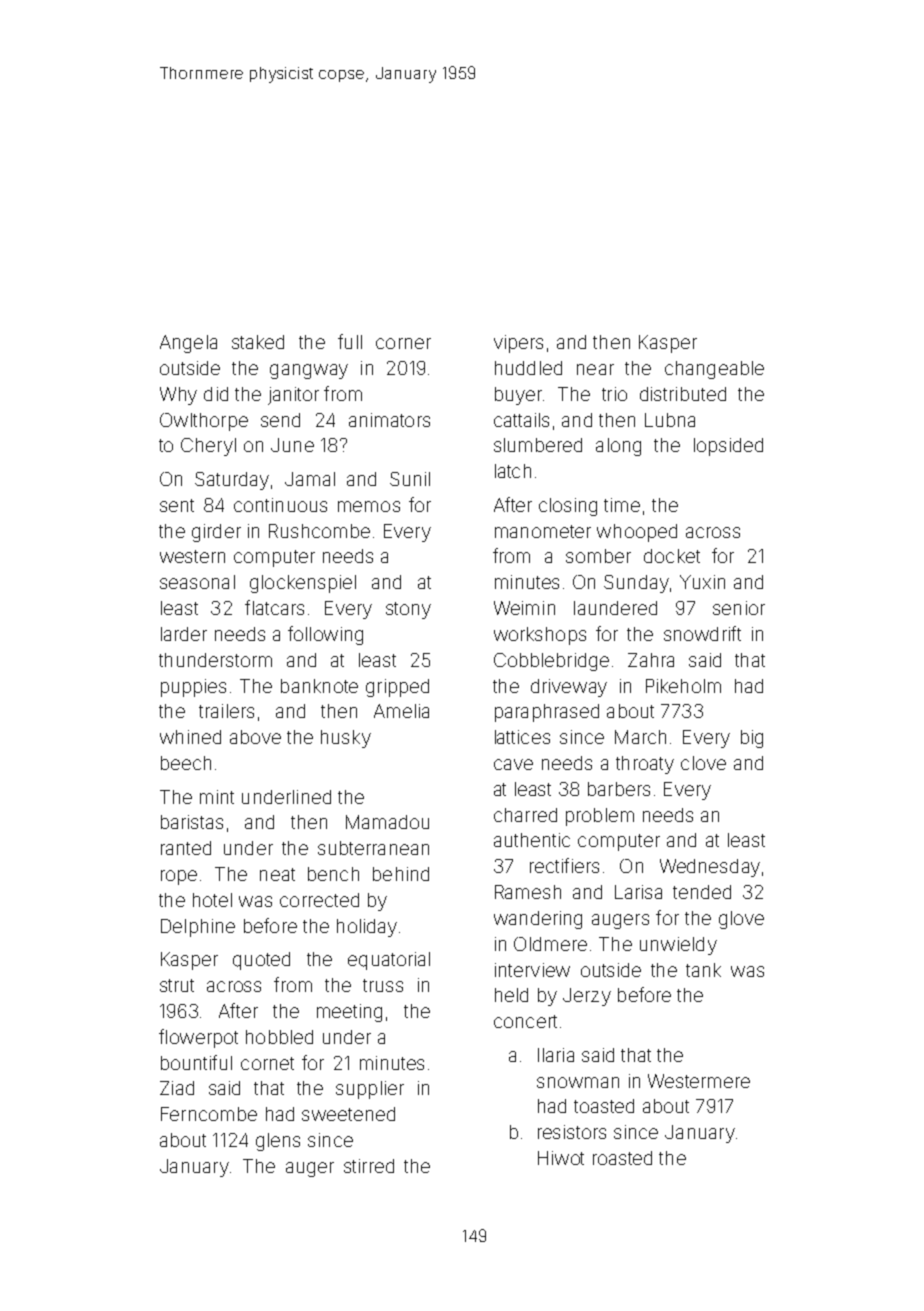 The height and width of the screenshot is (1311, 924). What do you see at coordinates (638, 892) in the screenshot?
I see `Larisa` at bounding box center [638, 892].
